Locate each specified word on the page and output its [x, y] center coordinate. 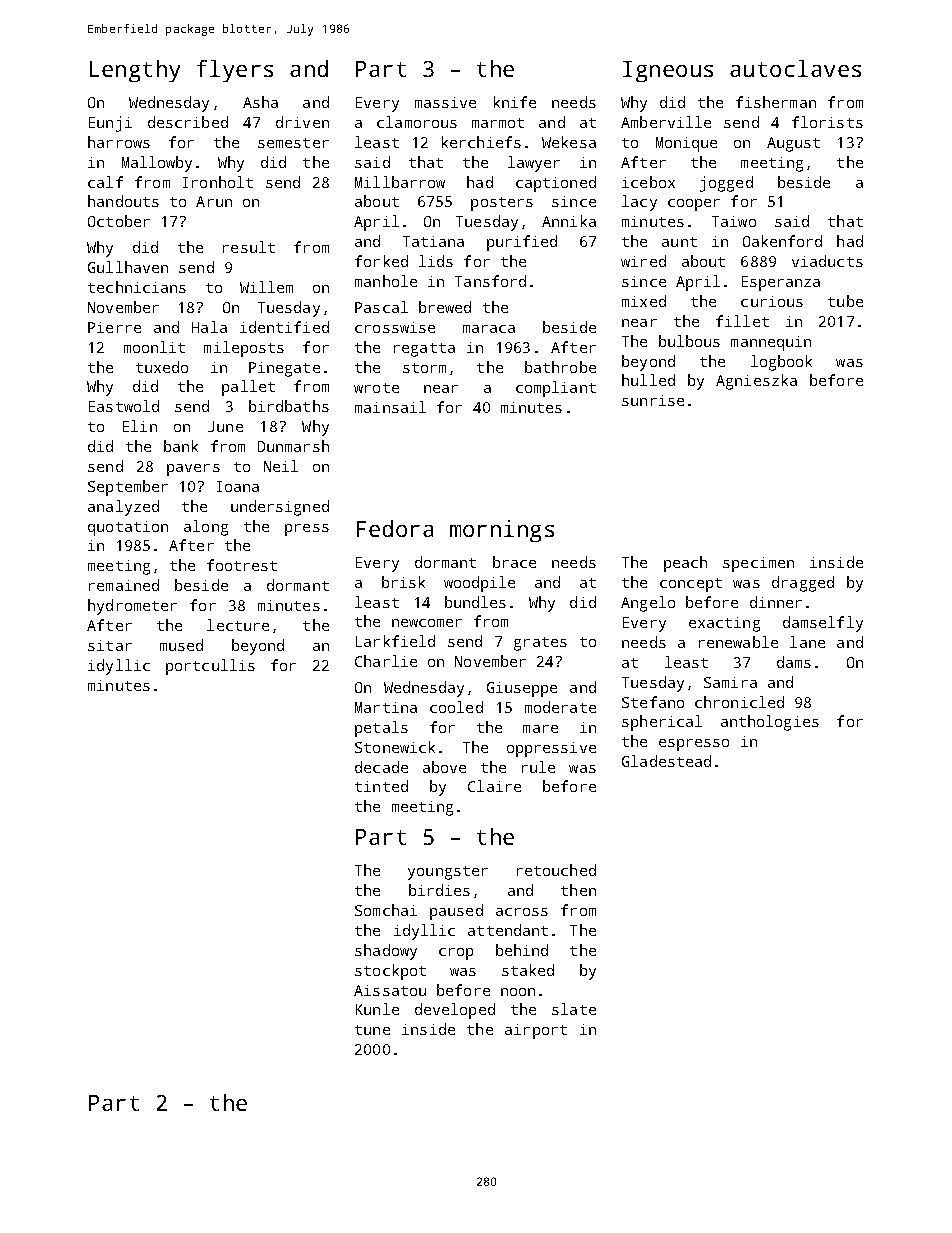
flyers [235, 71]
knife [515, 102]
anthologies [770, 723]
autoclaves [795, 68]
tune [372, 1030]
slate [574, 1009]
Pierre [114, 327]
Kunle [377, 1009]
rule [538, 767]
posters [502, 204]
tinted [381, 786]
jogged [726, 184]
